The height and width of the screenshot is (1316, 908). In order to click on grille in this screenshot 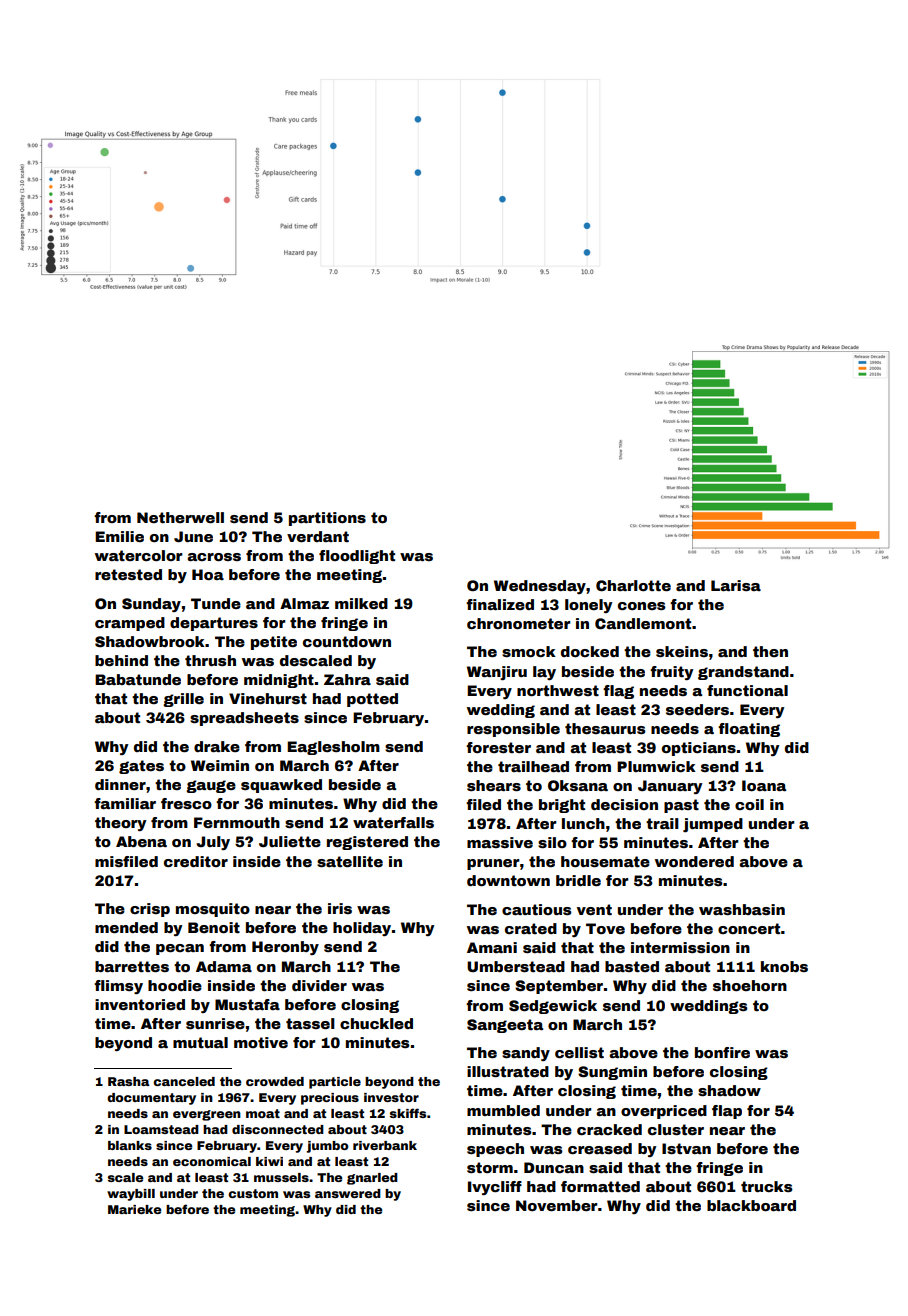, I will do `click(183, 700)`.
